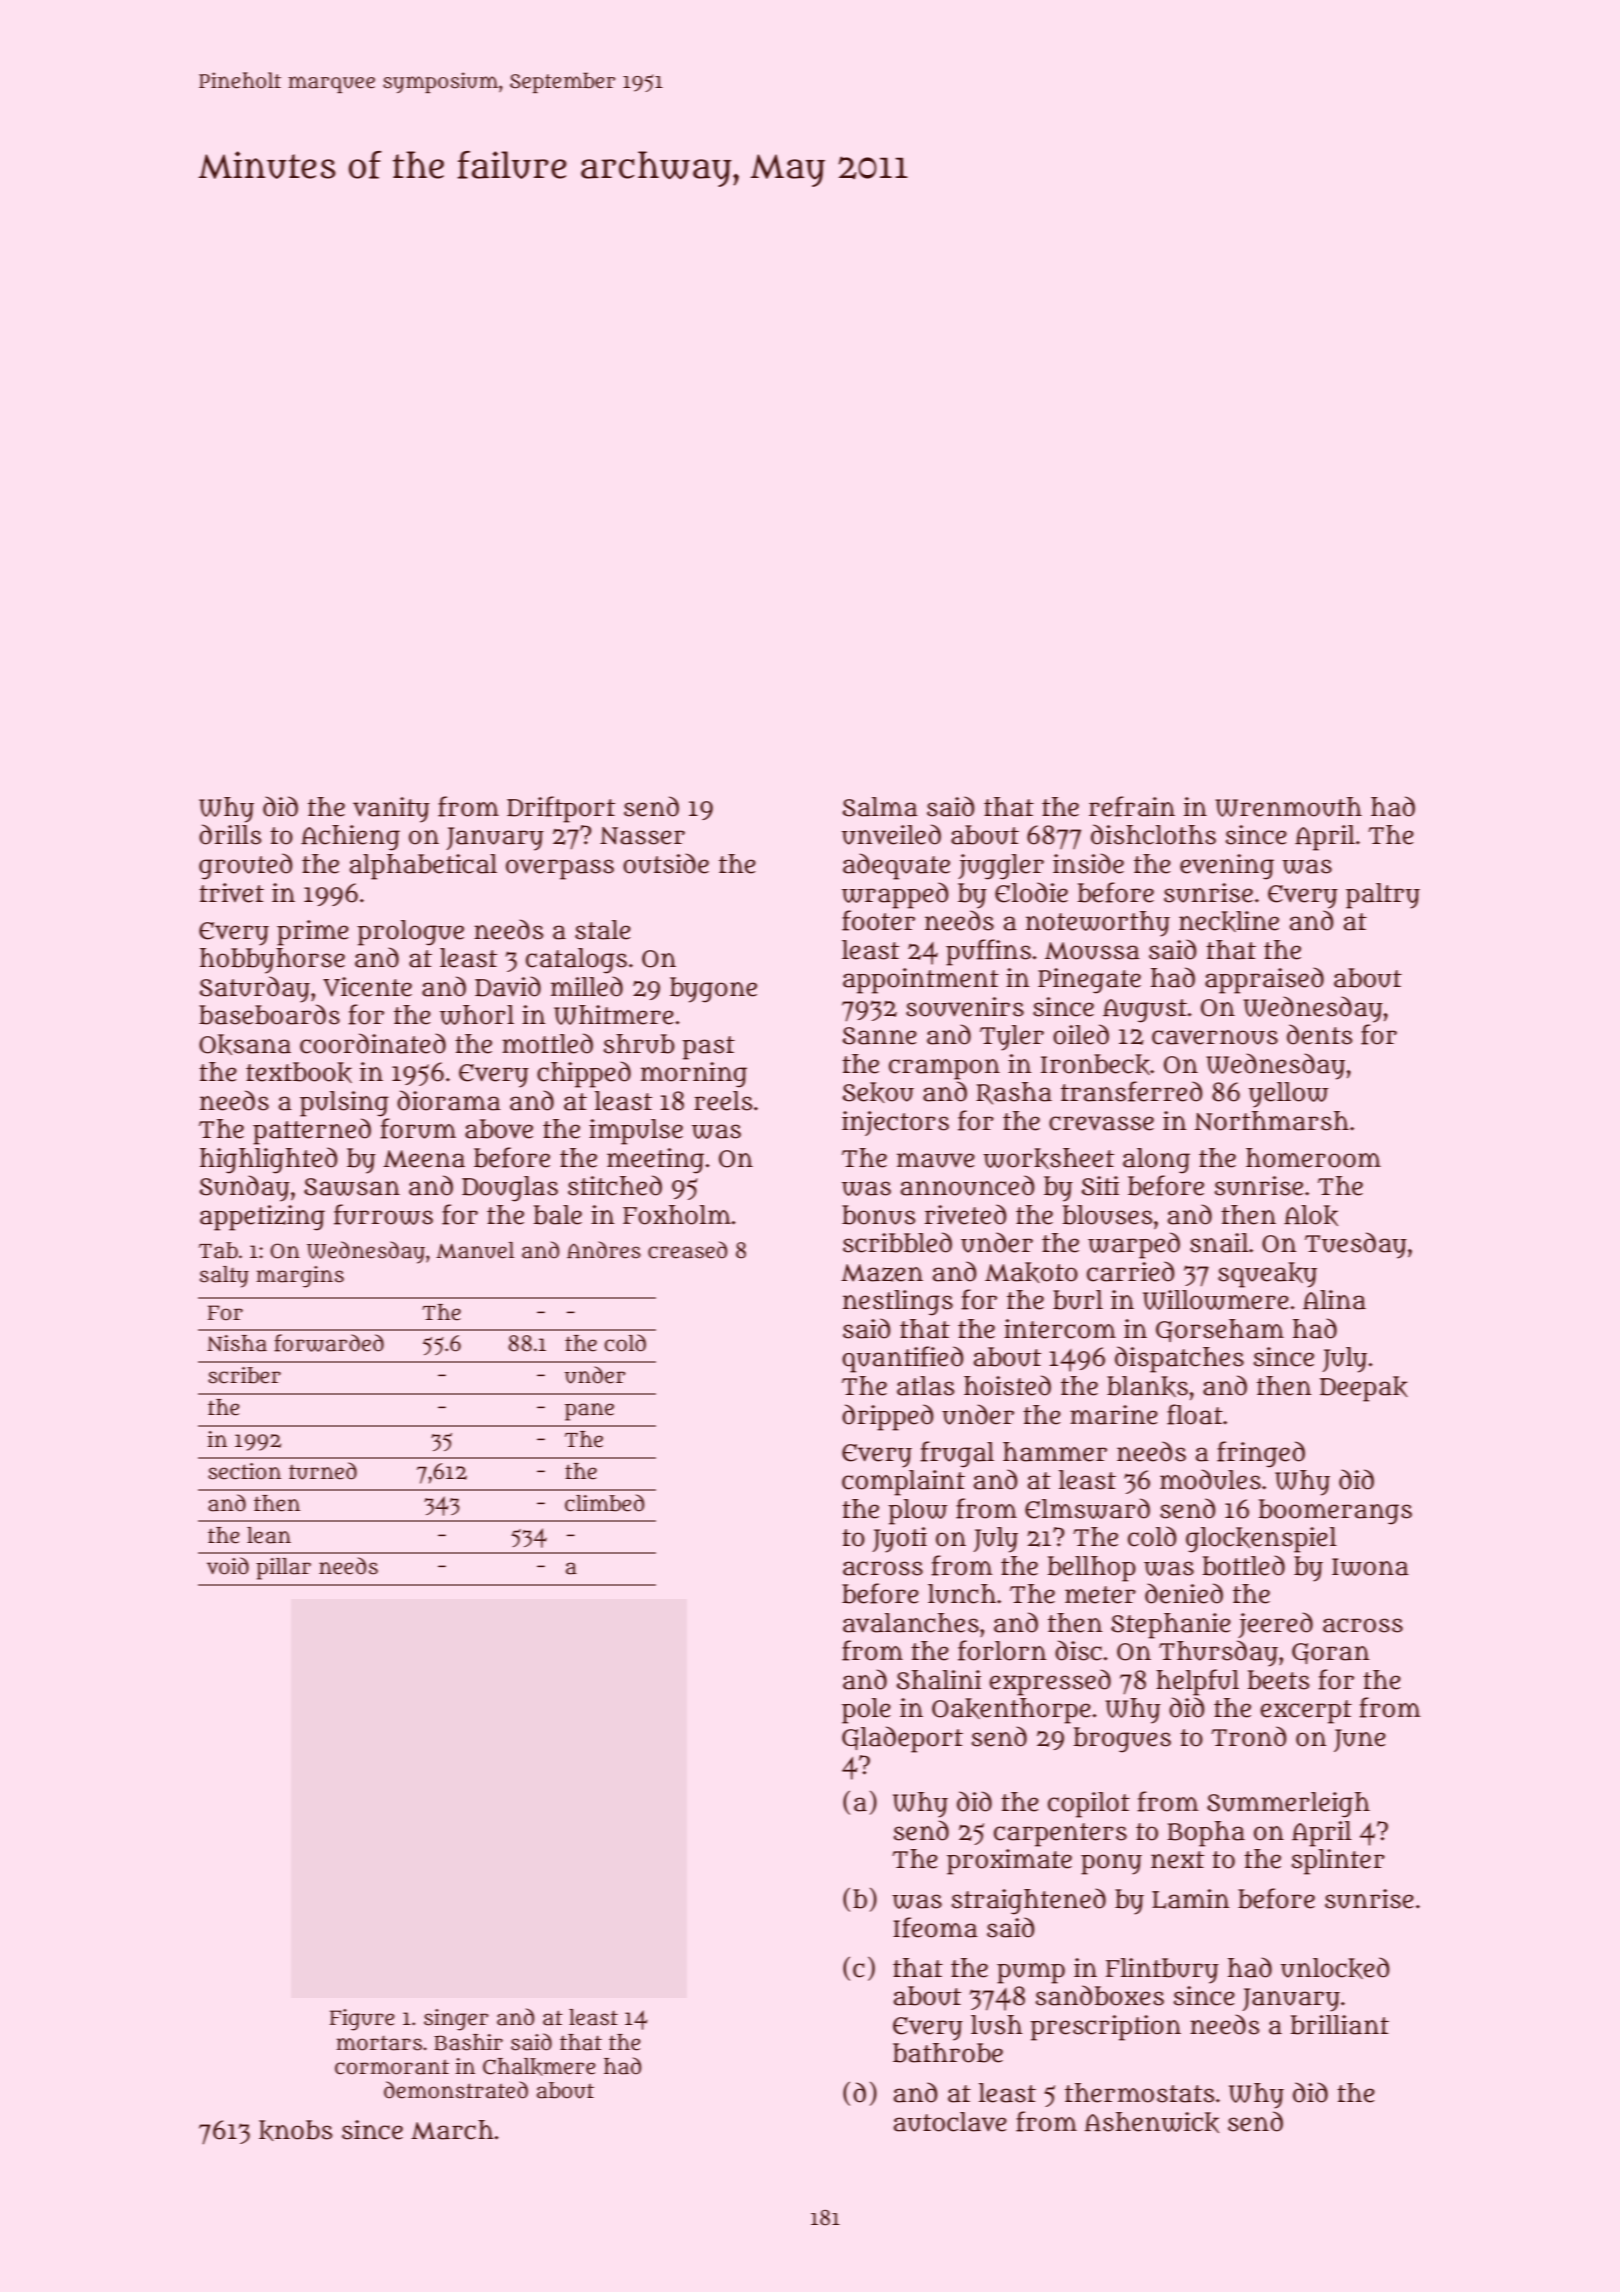  Describe the element at coordinates (456, 2020) in the page. I see `singer` at that location.
